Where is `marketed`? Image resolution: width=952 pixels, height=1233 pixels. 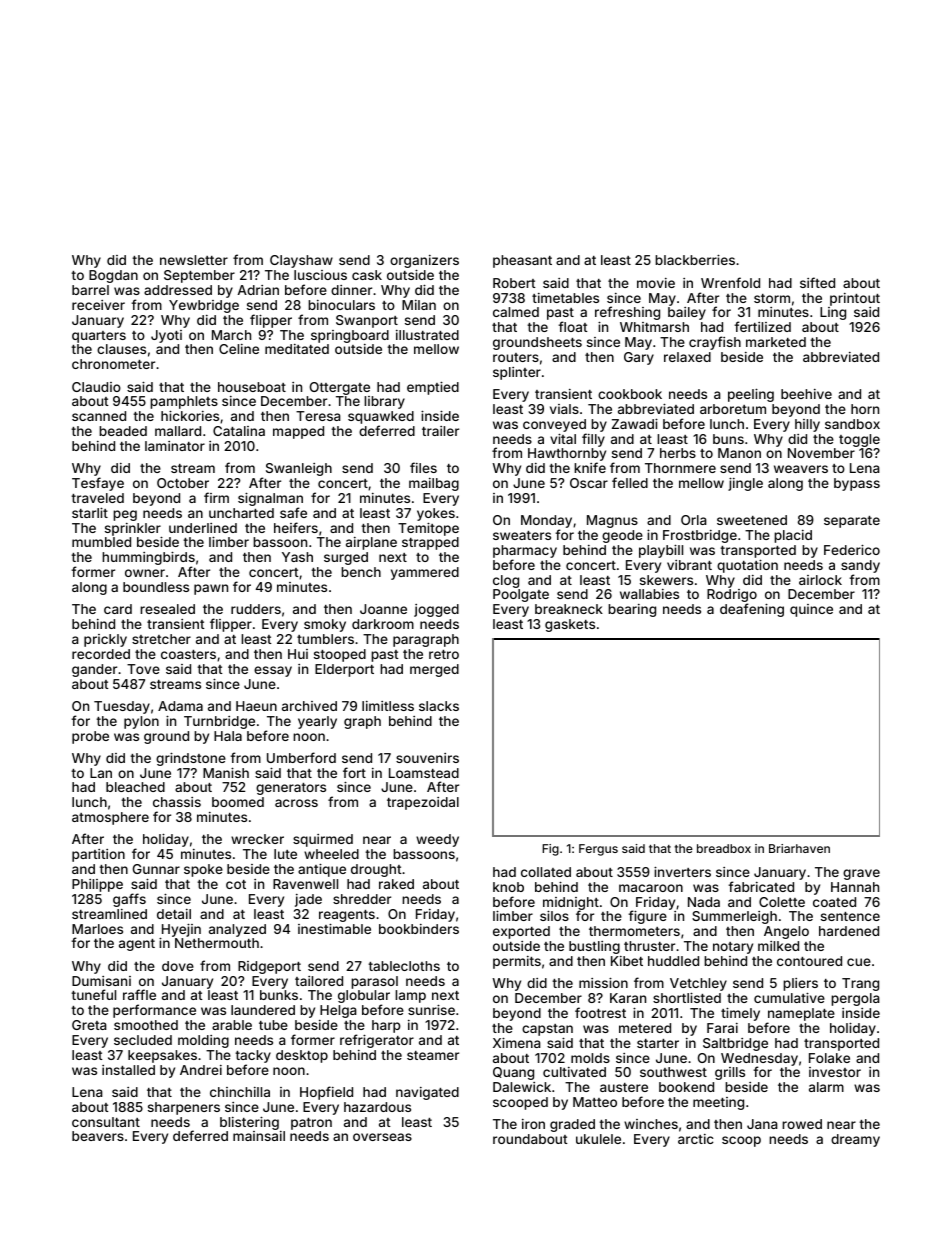
marketed is located at coordinates (776, 342).
